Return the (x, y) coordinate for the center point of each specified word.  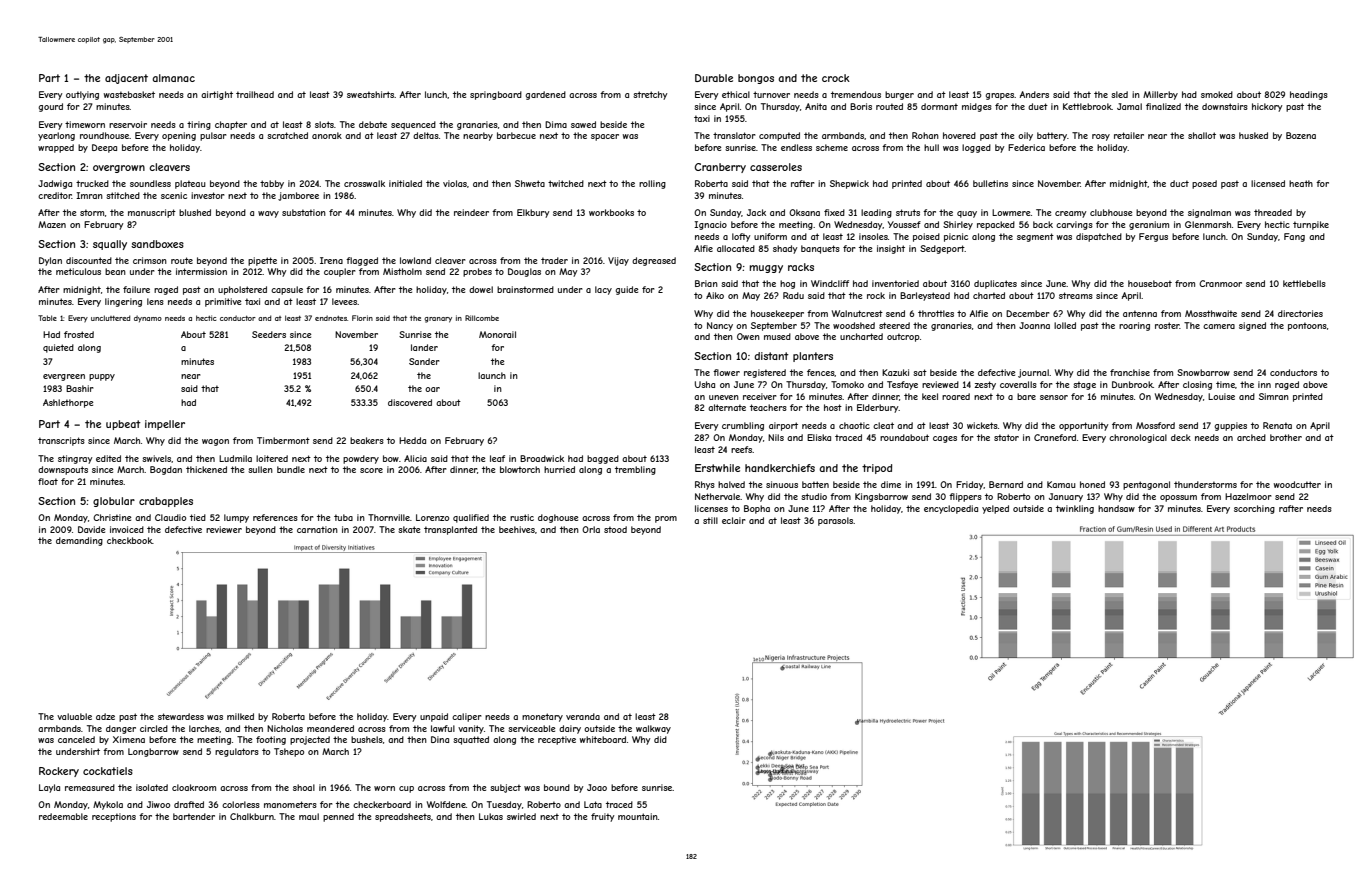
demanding (79, 541)
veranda (583, 716)
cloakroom (194, 787)
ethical (736, 94)
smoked (1217, 94)
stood (615, 529)
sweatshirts (371, 94)
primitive (223, 302)
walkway (653, 729)
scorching (1254, 509)
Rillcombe (482, 318)
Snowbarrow (1203, 372)
